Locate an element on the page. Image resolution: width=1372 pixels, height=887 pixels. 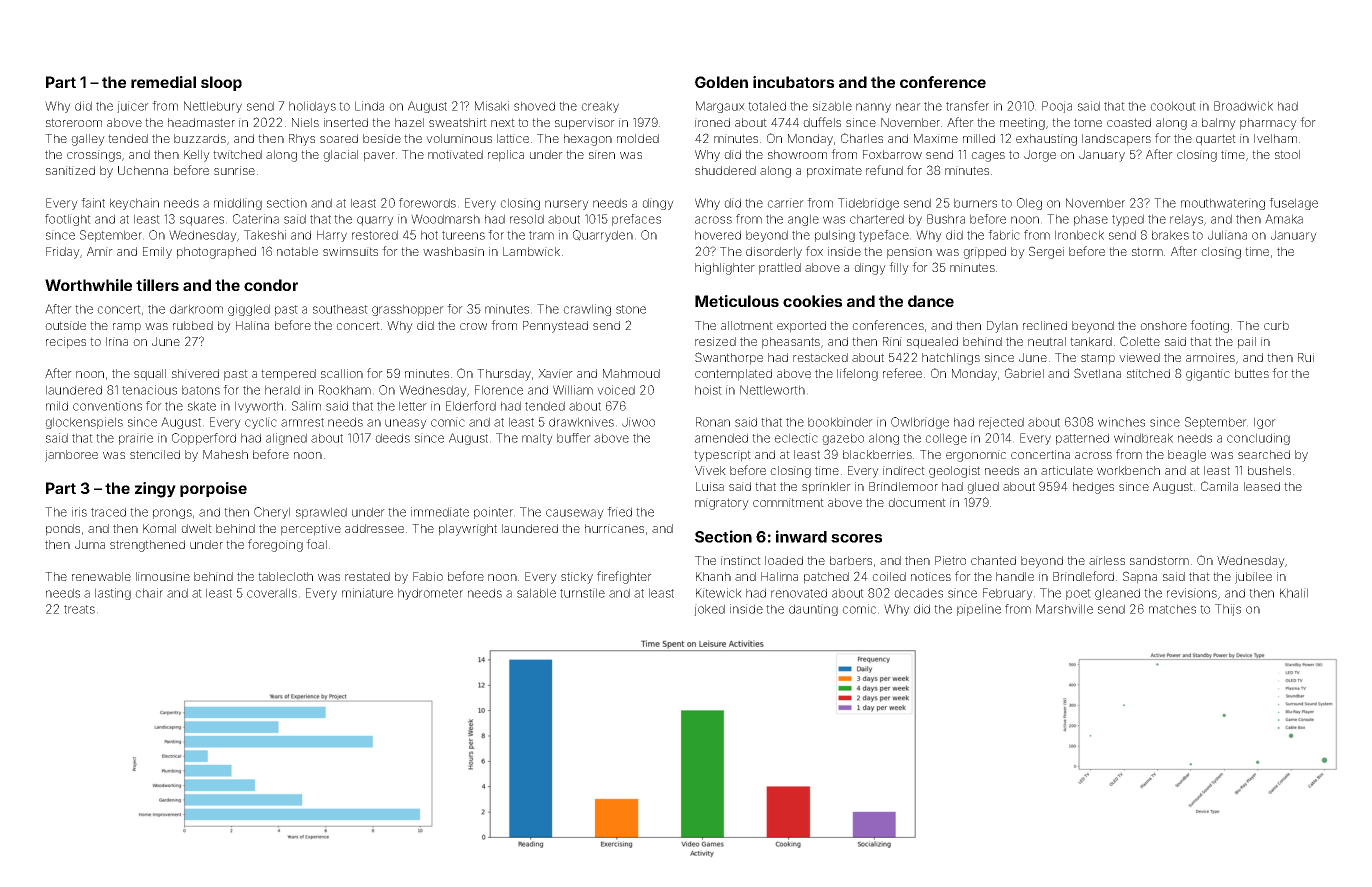
sunrise is located at coordinates (234, 170).
